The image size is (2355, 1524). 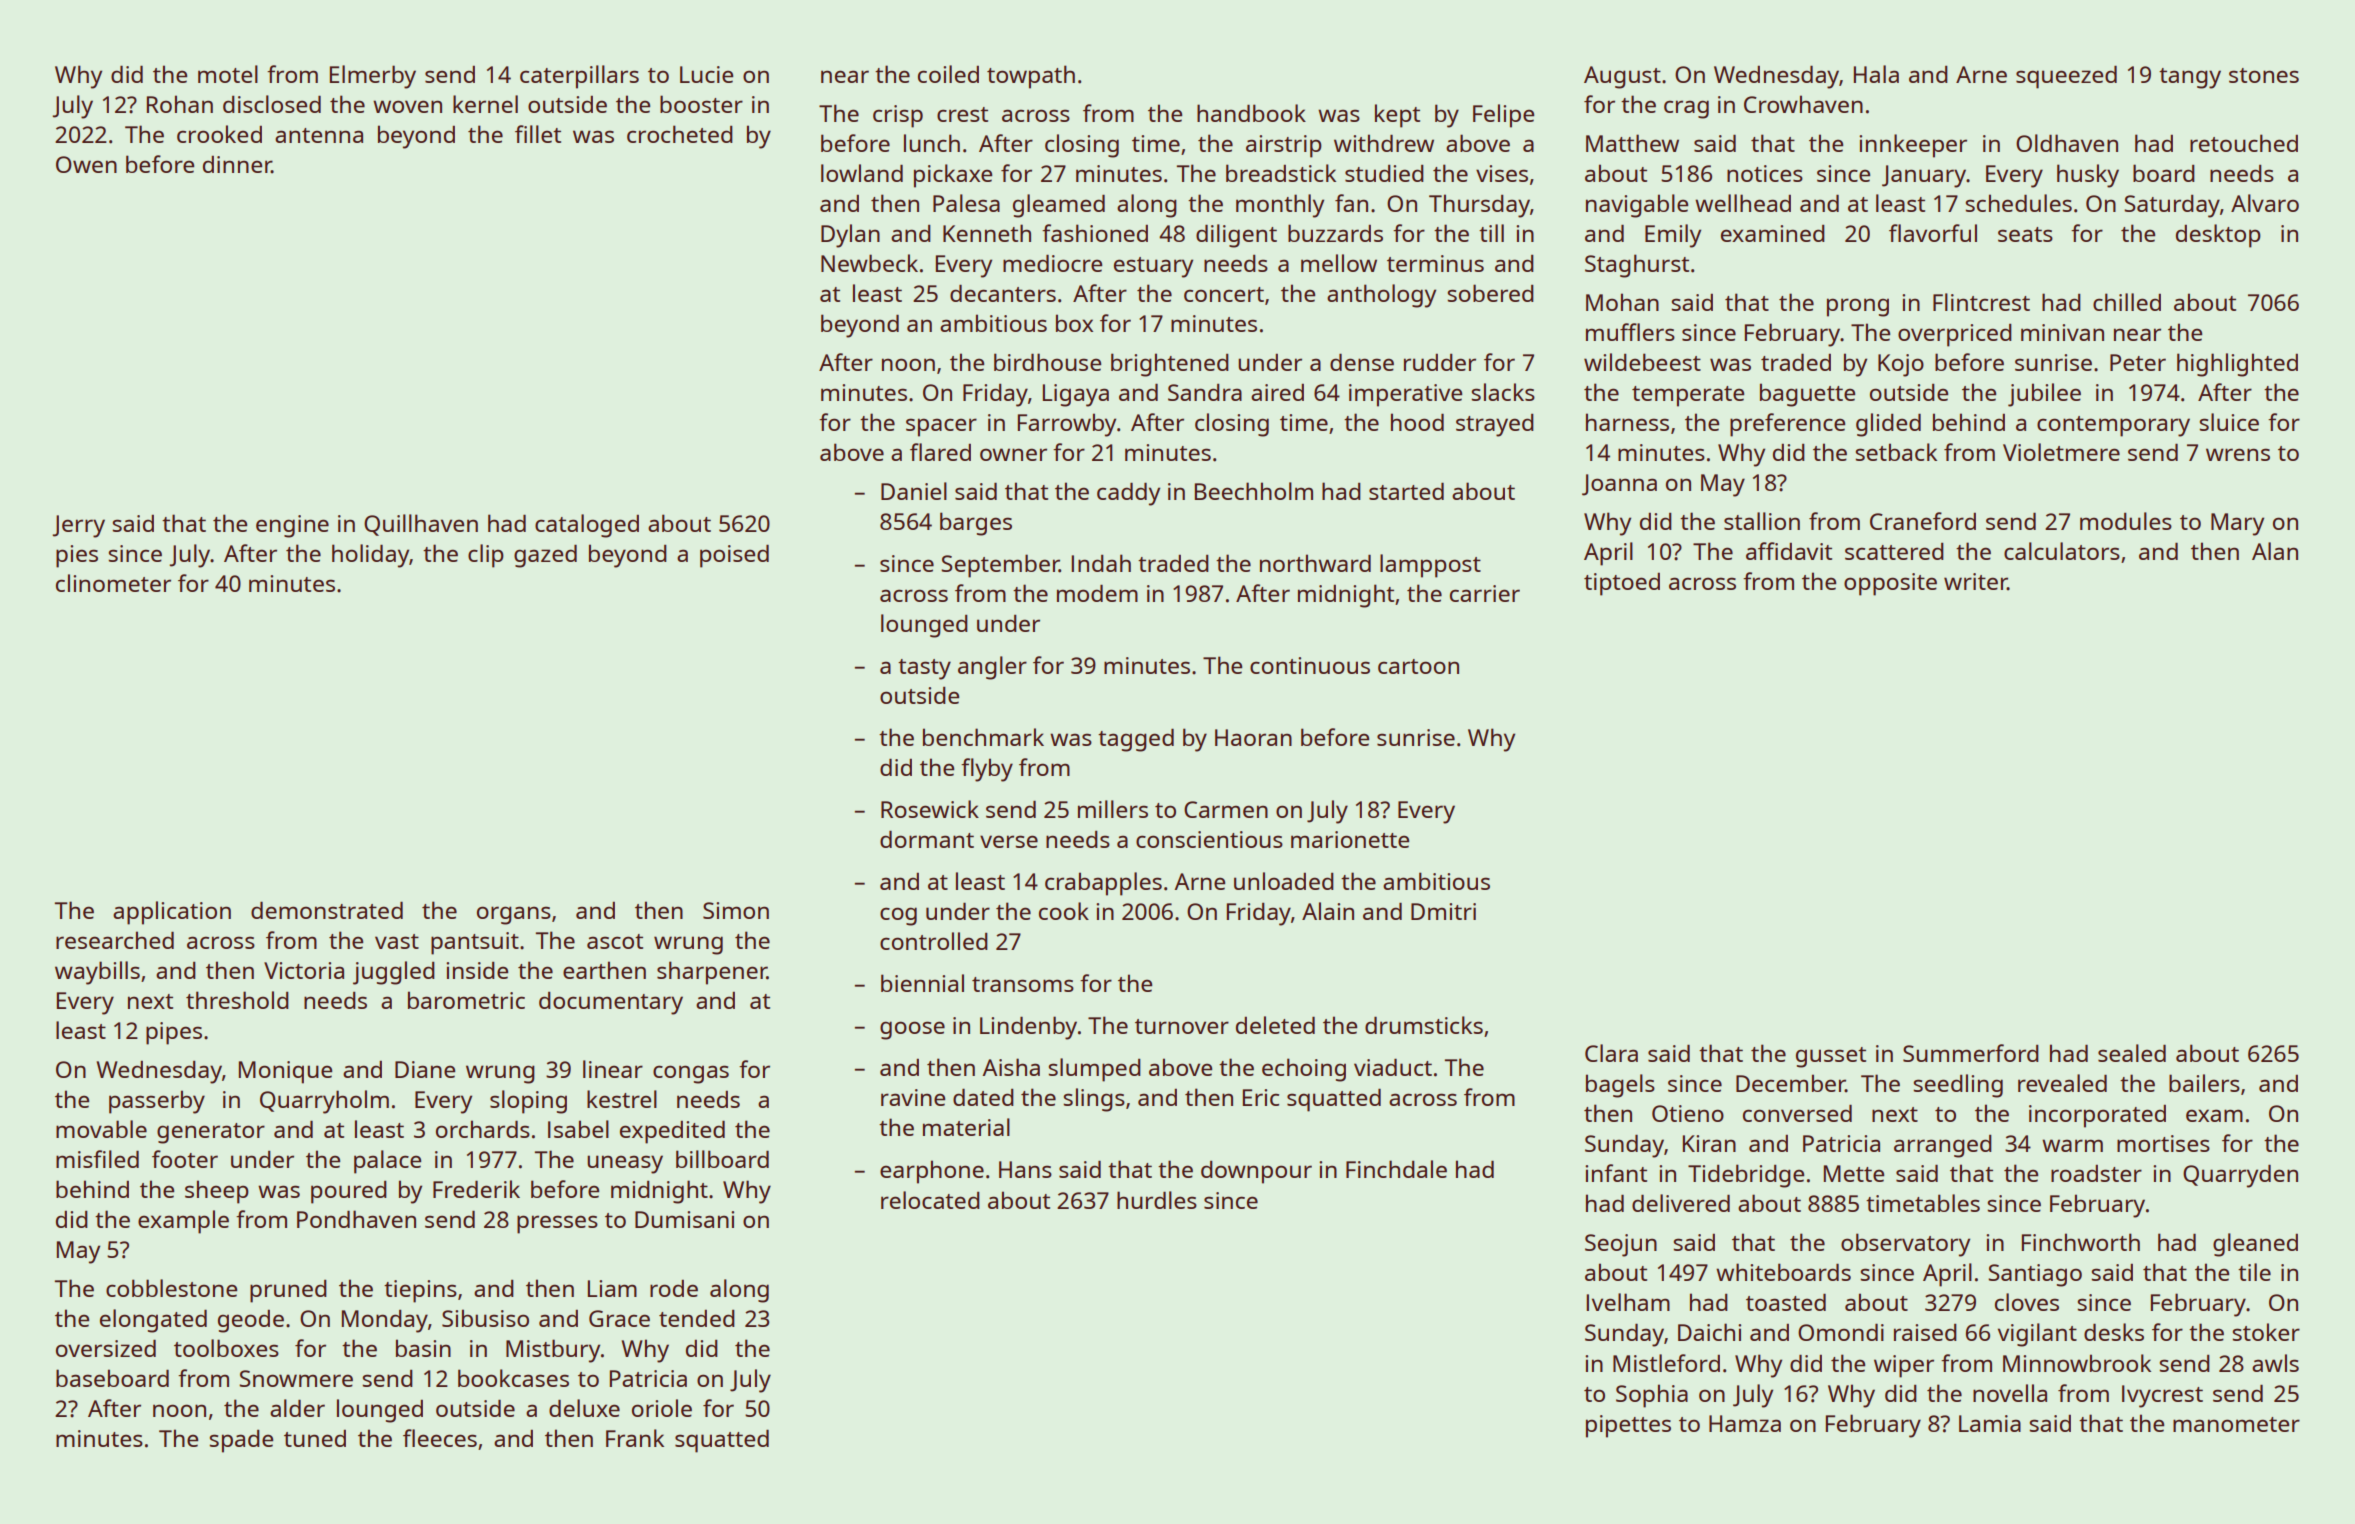 What do you see at coordinates (1103, 884) in the image?
I see `crabapples` at bounding box center [1103, 884].
